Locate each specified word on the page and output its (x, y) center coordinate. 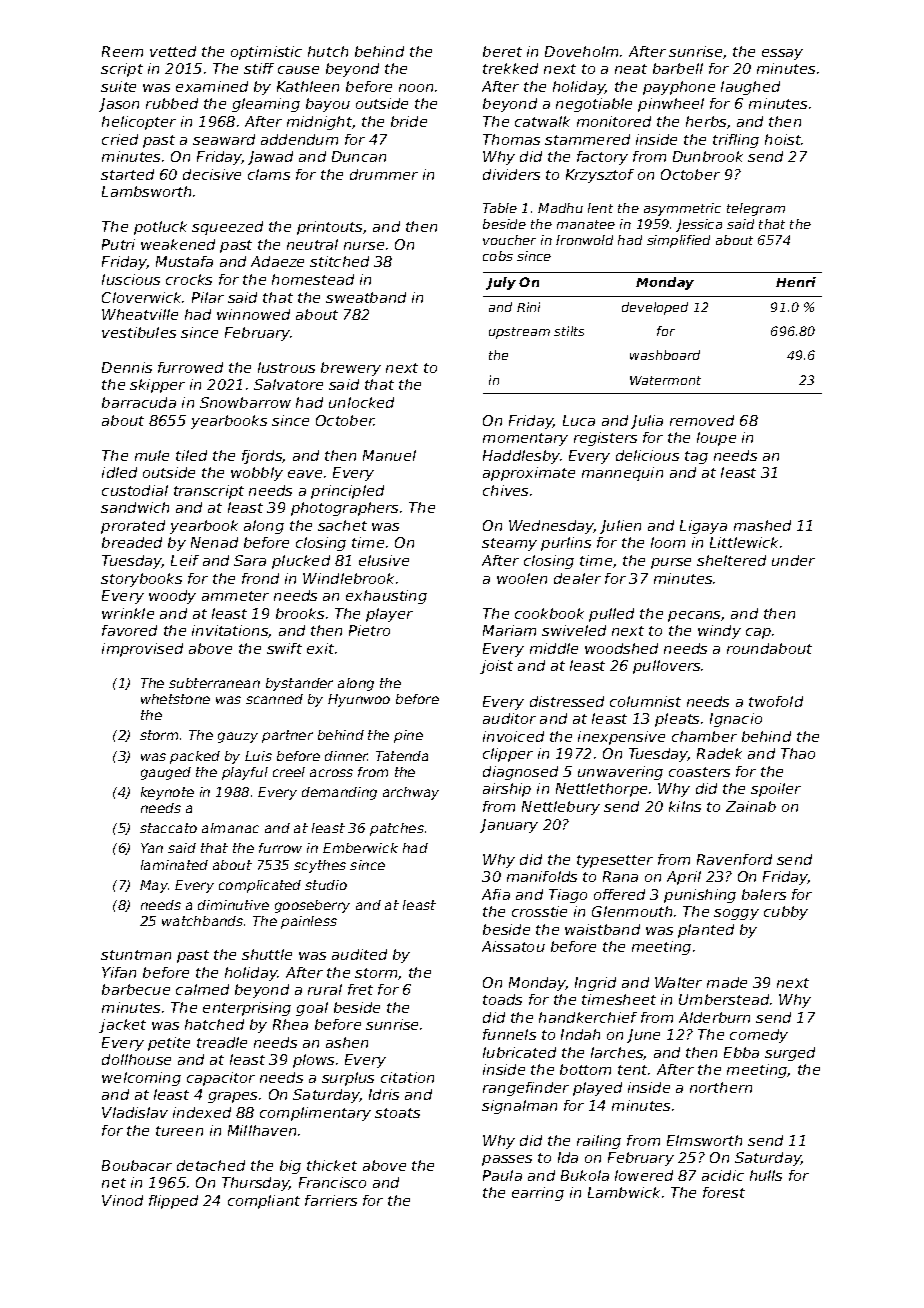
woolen (522, 578)
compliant (264, 1202)
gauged (166, 773)
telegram (756, 209)
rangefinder (526, 1089)
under (793, 560)
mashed (762, 525)
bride (409, 121)
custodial (135, 490)
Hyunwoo (359, 700)
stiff (259, 68)
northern (721, 1087)
